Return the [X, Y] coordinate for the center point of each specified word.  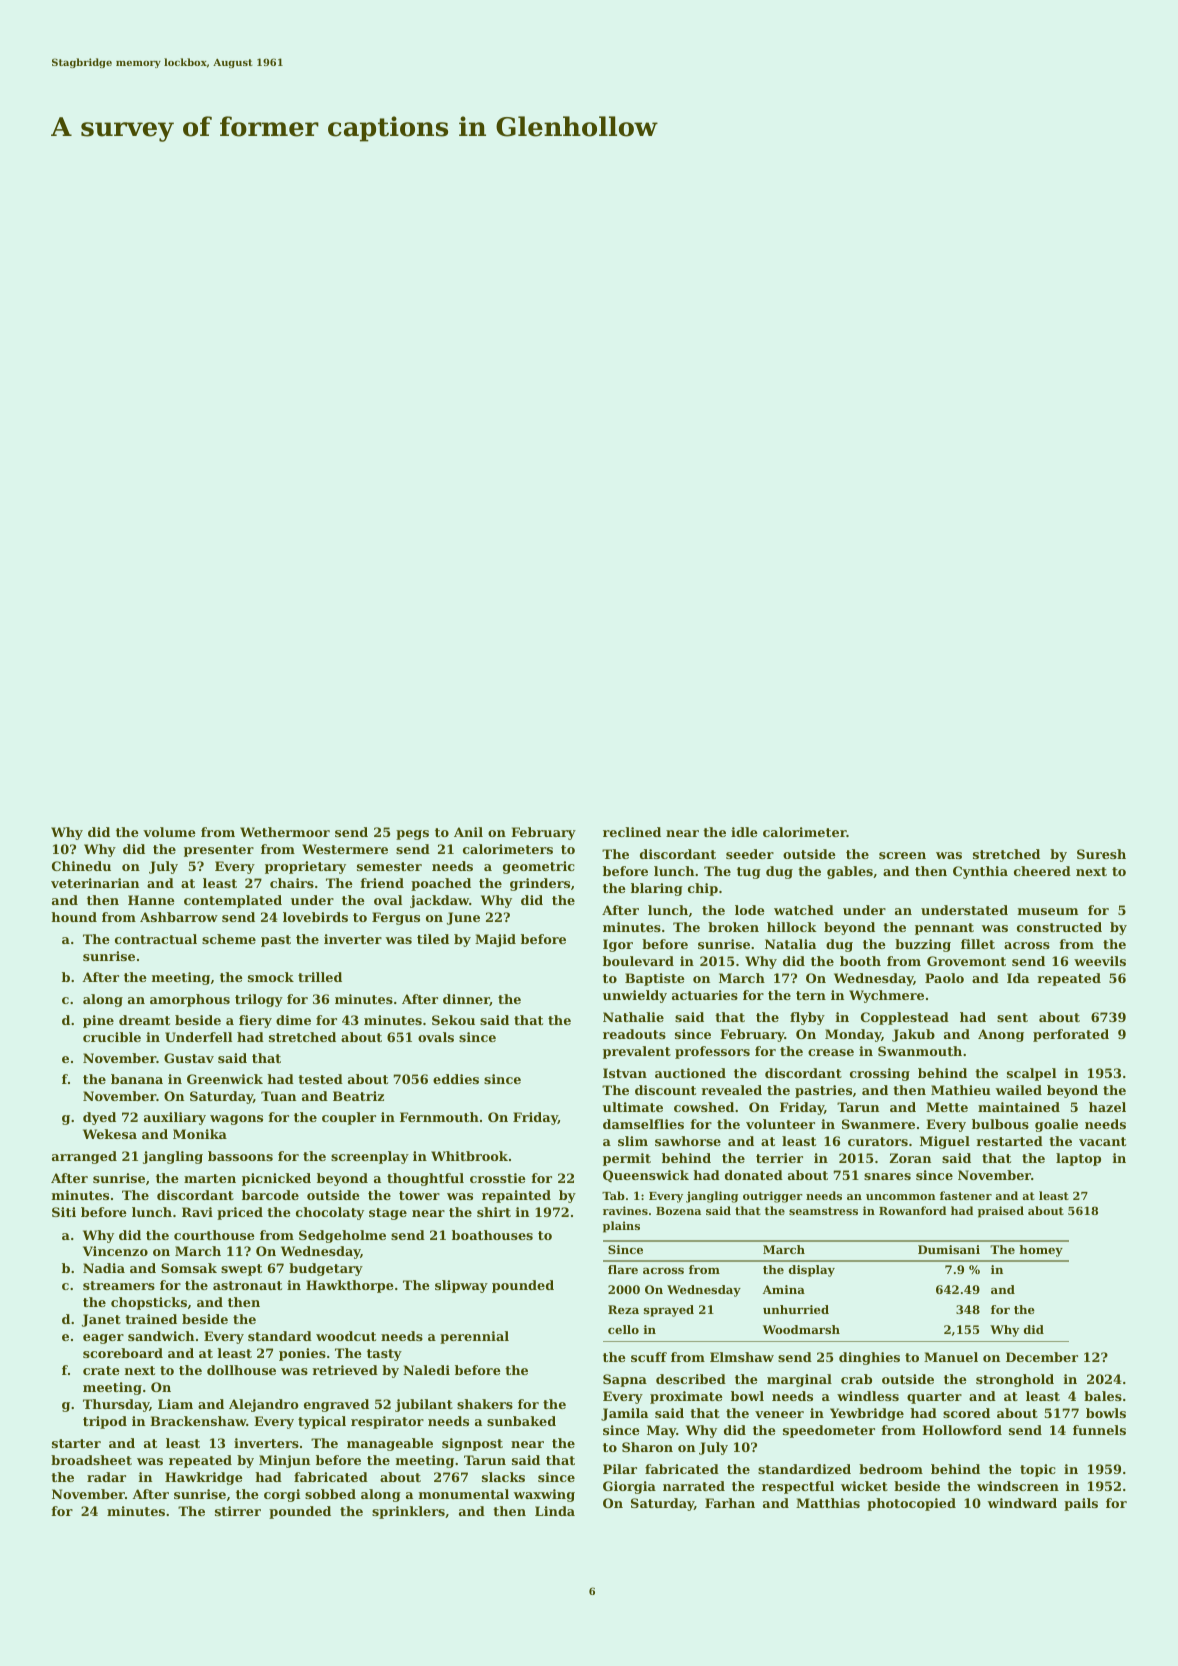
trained [151, 1319]
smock [271, 977]
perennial [474, 1337]
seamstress [823, 1211]
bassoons [240, 1156]
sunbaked [521, 1421]
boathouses [492, 1235]
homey [1041, 1251]
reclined [632, 832]
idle [744, 832]
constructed [1059, 927]
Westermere [345, 849]
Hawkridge [204, 1478]
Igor [618, 945]
